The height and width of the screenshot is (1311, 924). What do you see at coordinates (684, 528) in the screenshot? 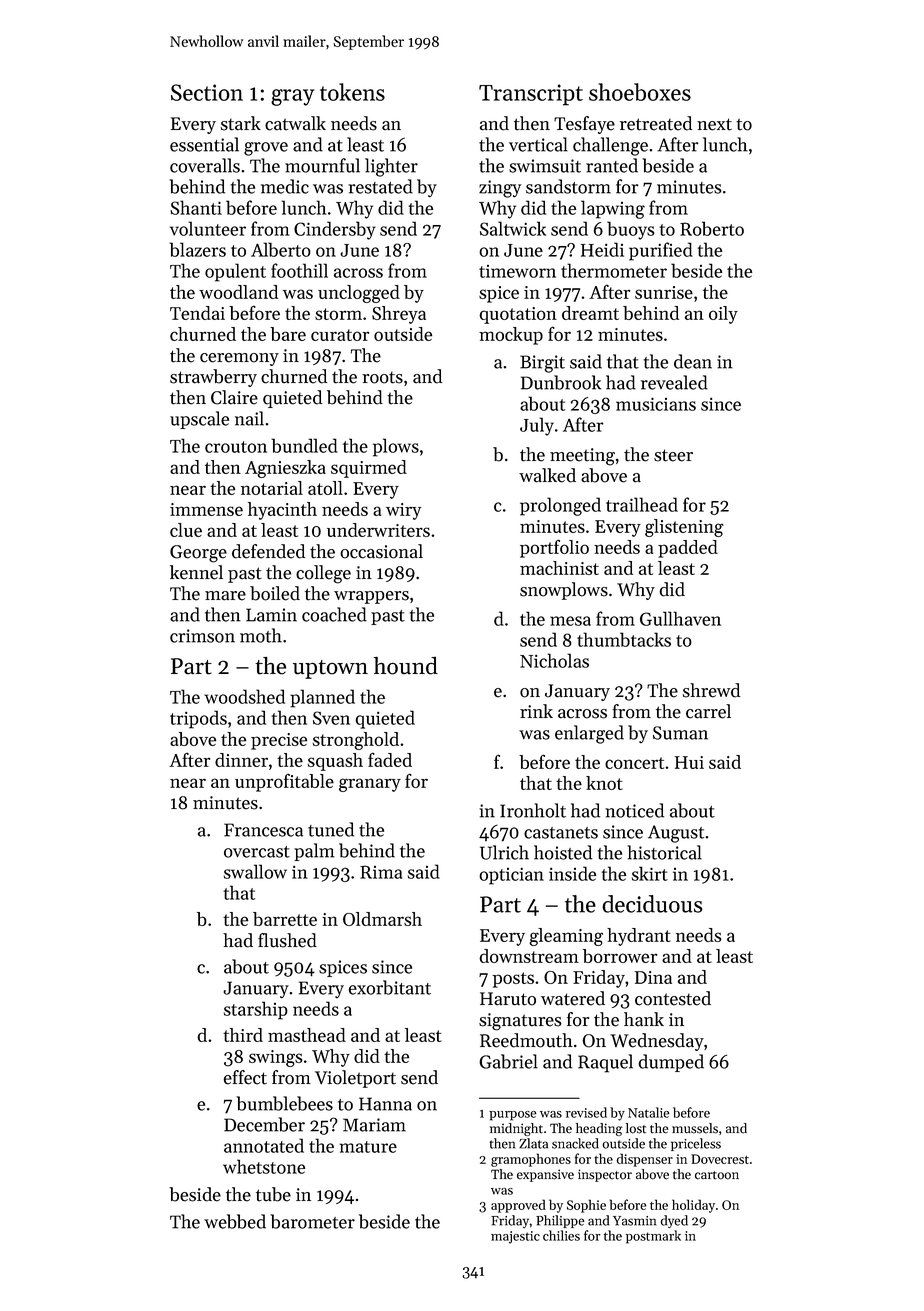
I see `glistening` at bounding box center [684, 528].
